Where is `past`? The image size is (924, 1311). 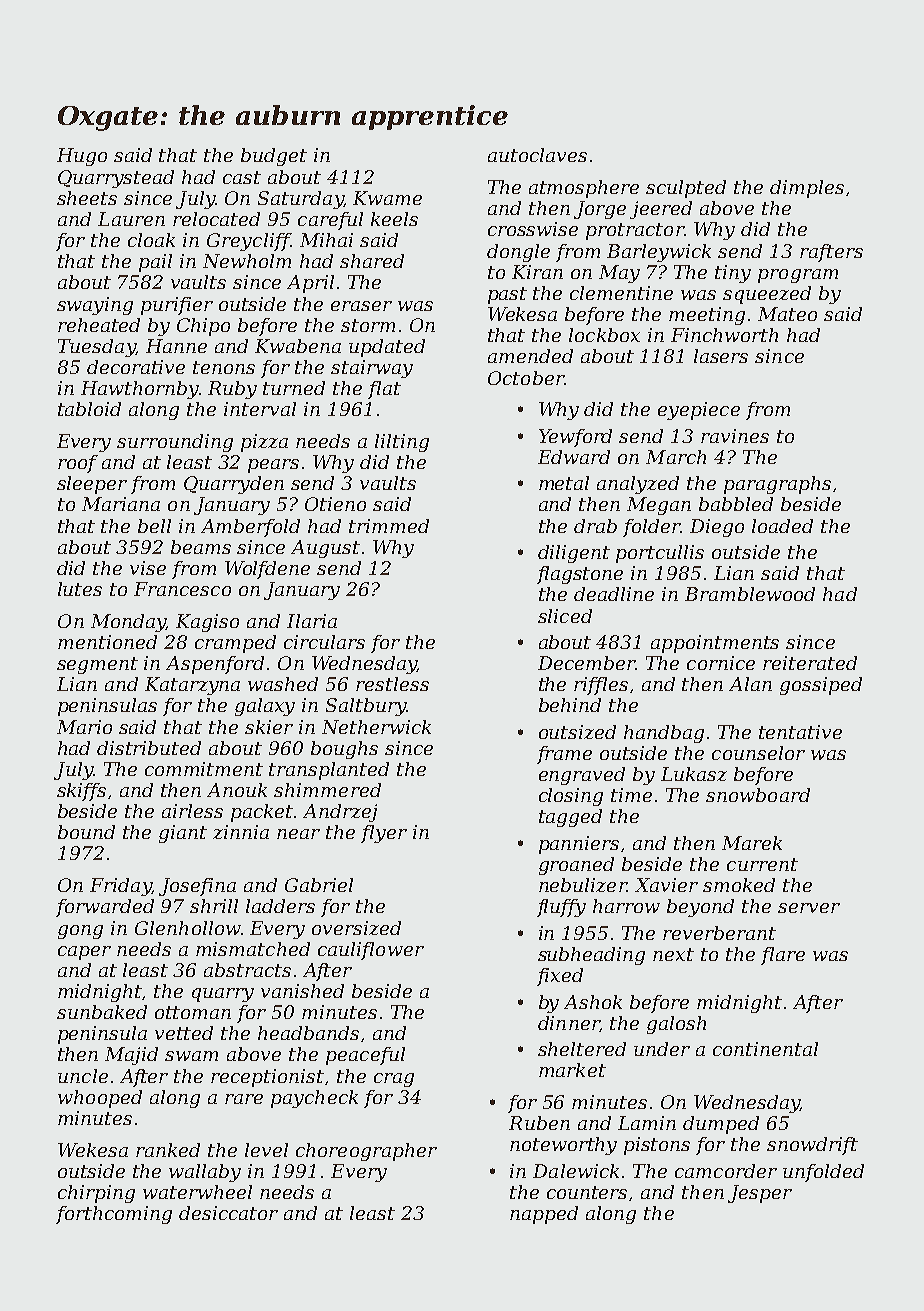 past is located at coordinates (507, 295).
